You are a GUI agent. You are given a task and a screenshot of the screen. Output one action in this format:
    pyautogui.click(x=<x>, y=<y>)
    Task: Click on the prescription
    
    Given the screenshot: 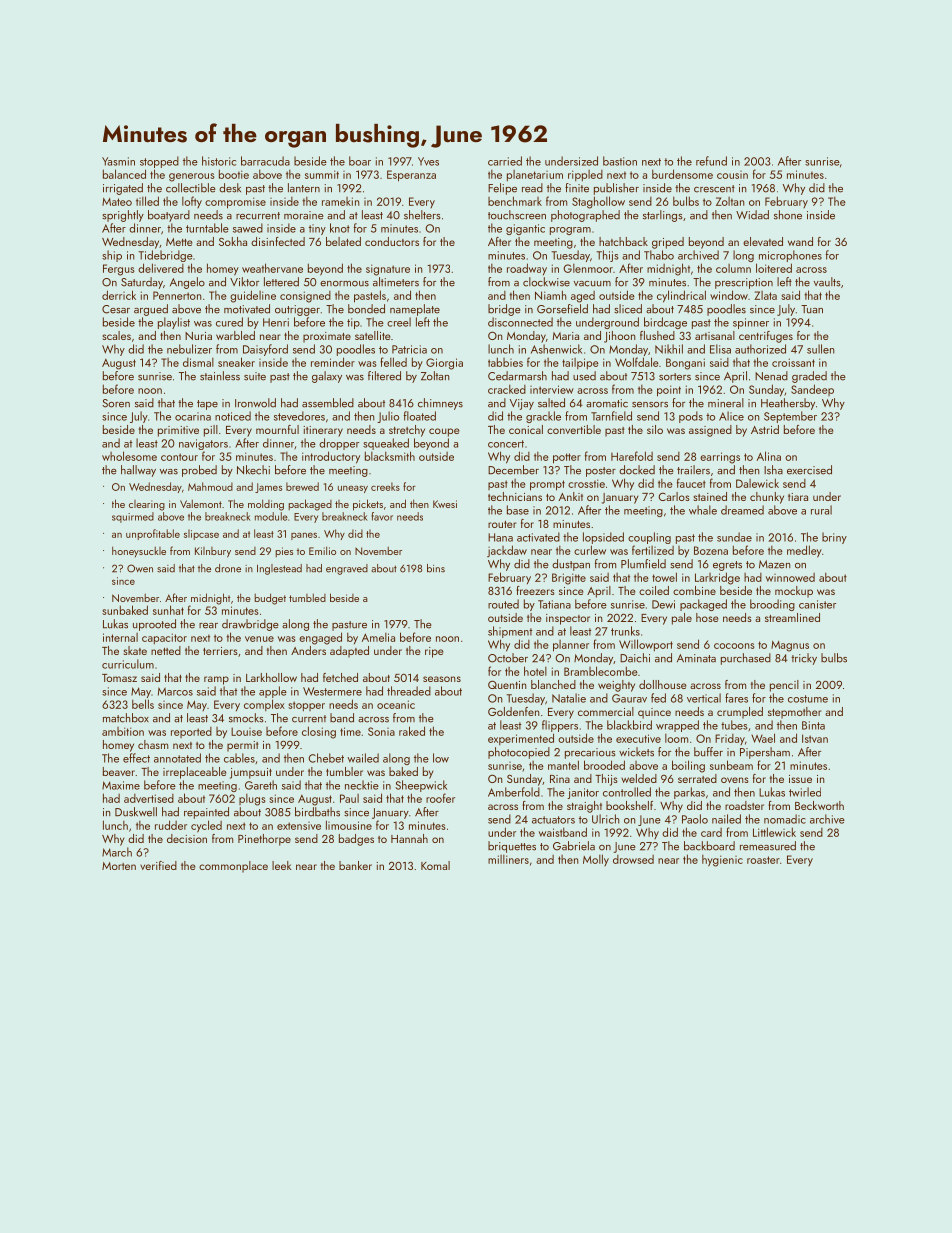 What is the action you would take?
    pyautogui.click(x=744, y=283)
